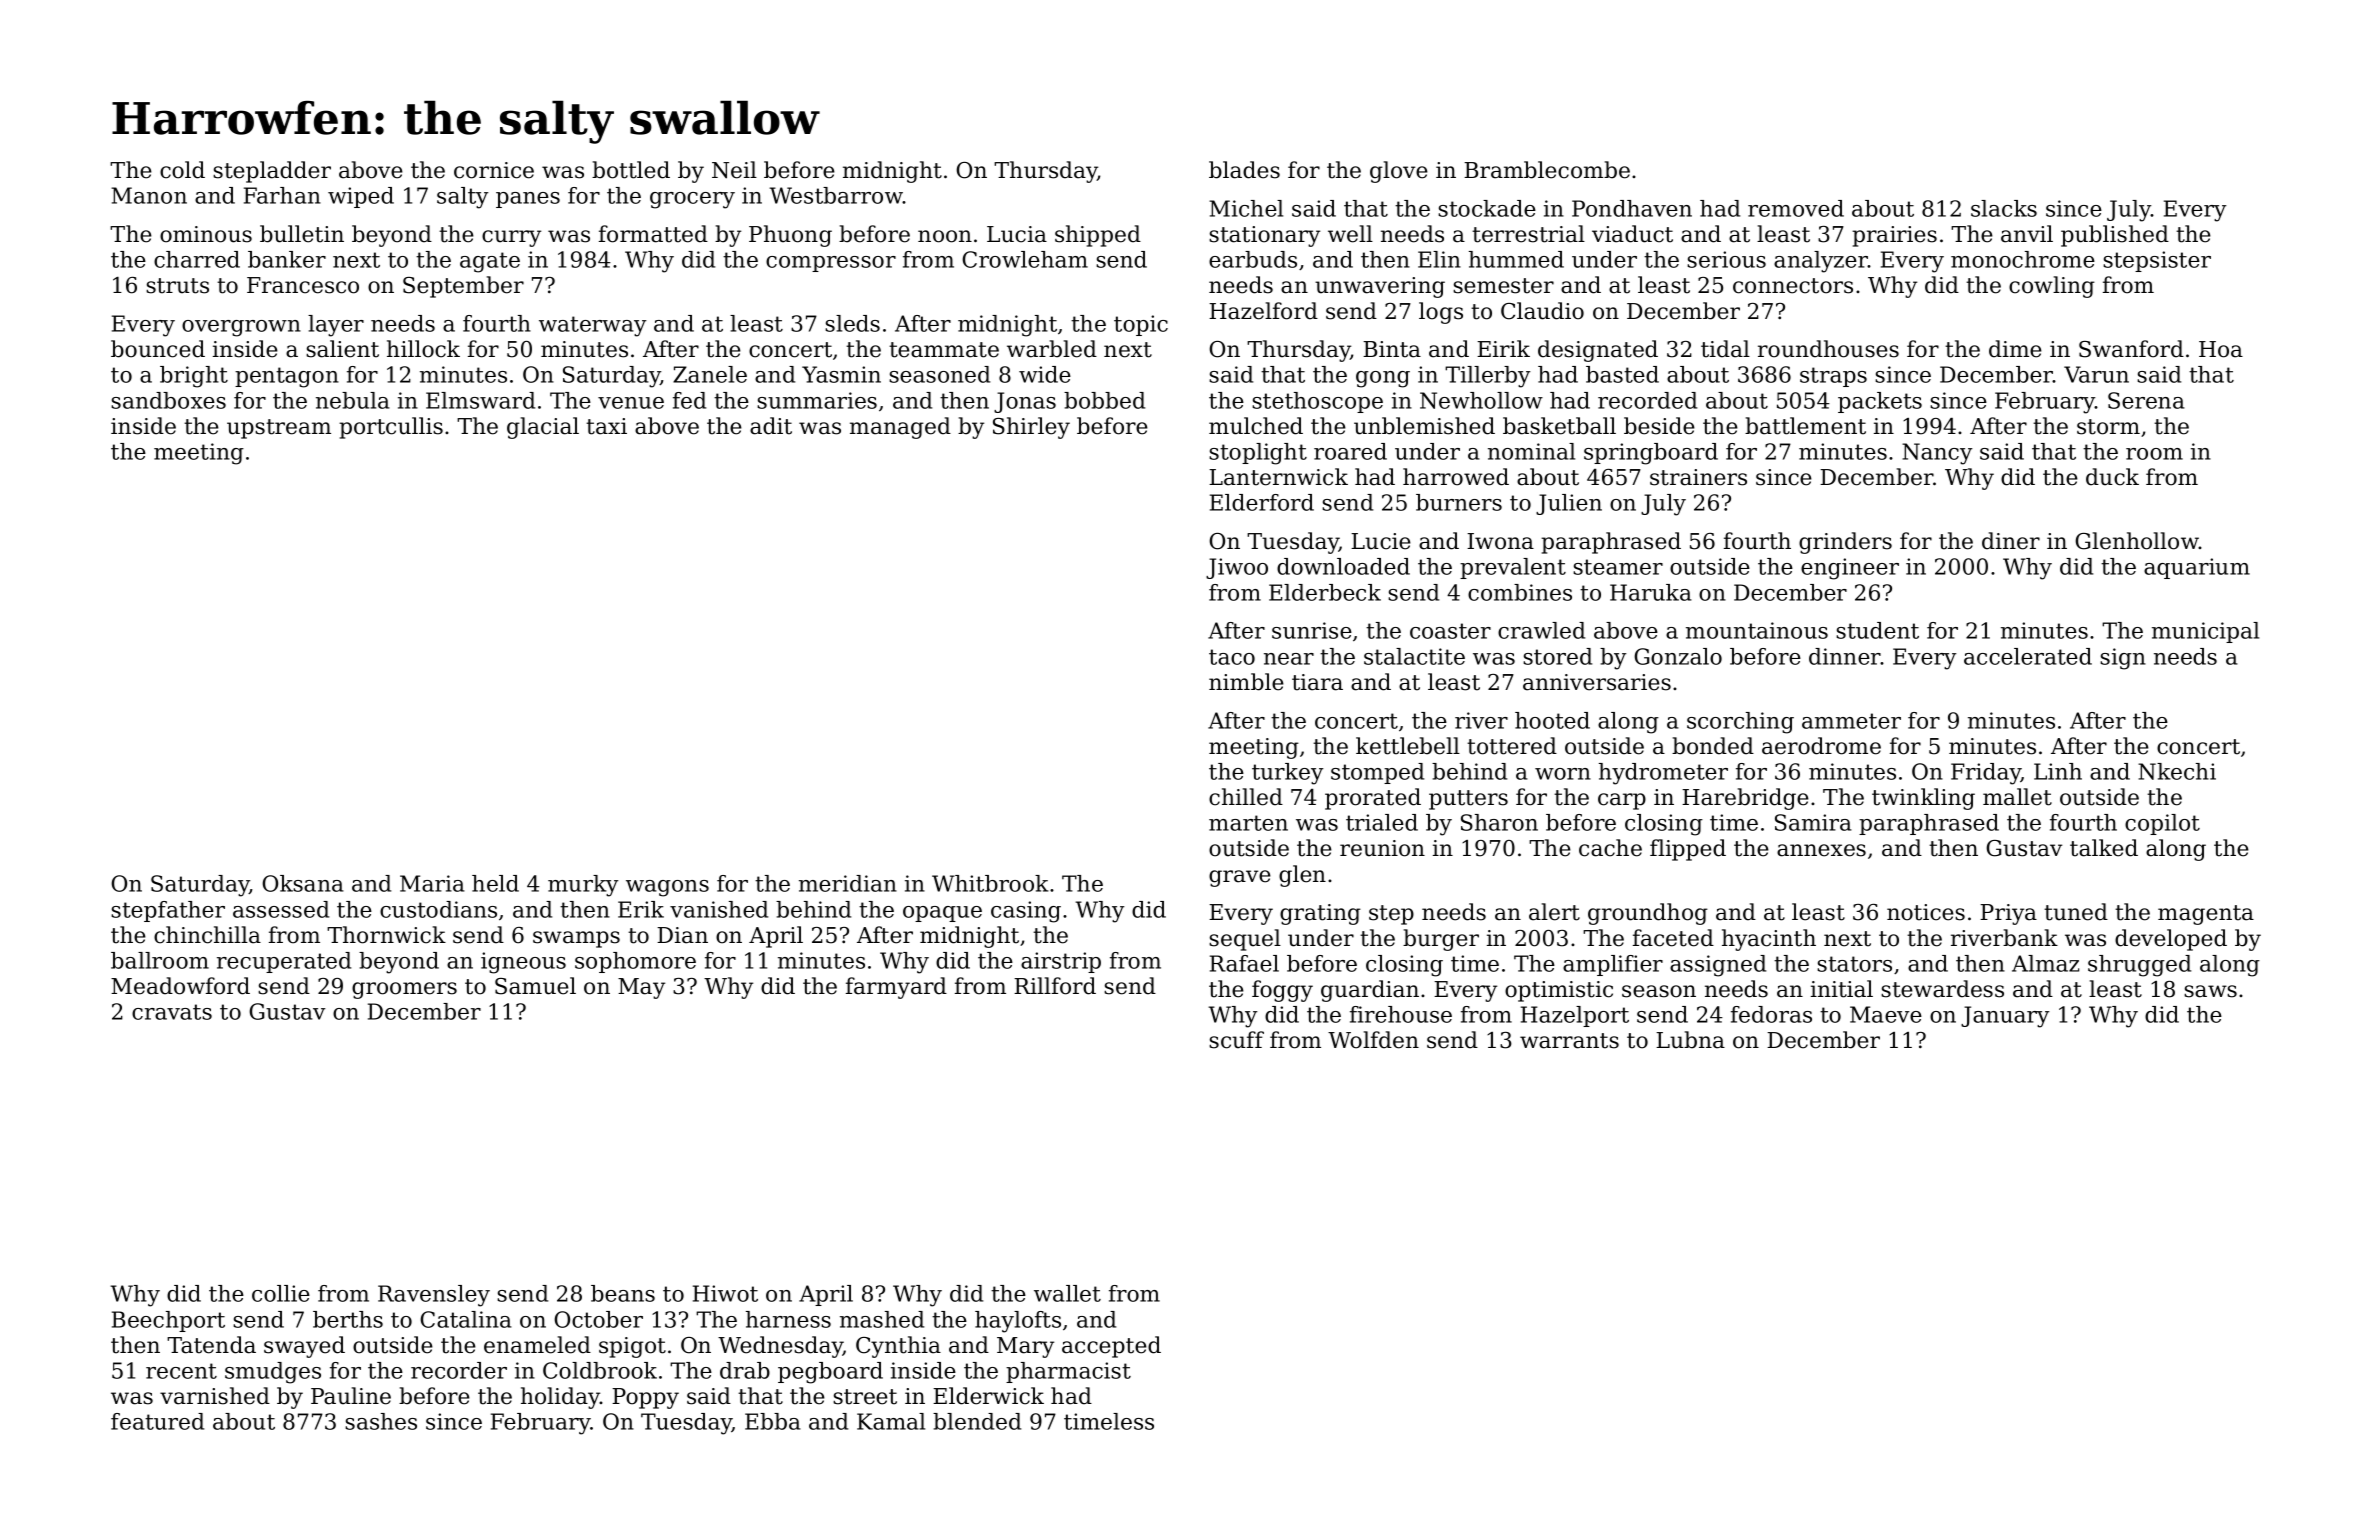 This image has height=1540, width=2380. Describe the element at coordinates (1450, 631) in the image. I see `coaster` at that location.
